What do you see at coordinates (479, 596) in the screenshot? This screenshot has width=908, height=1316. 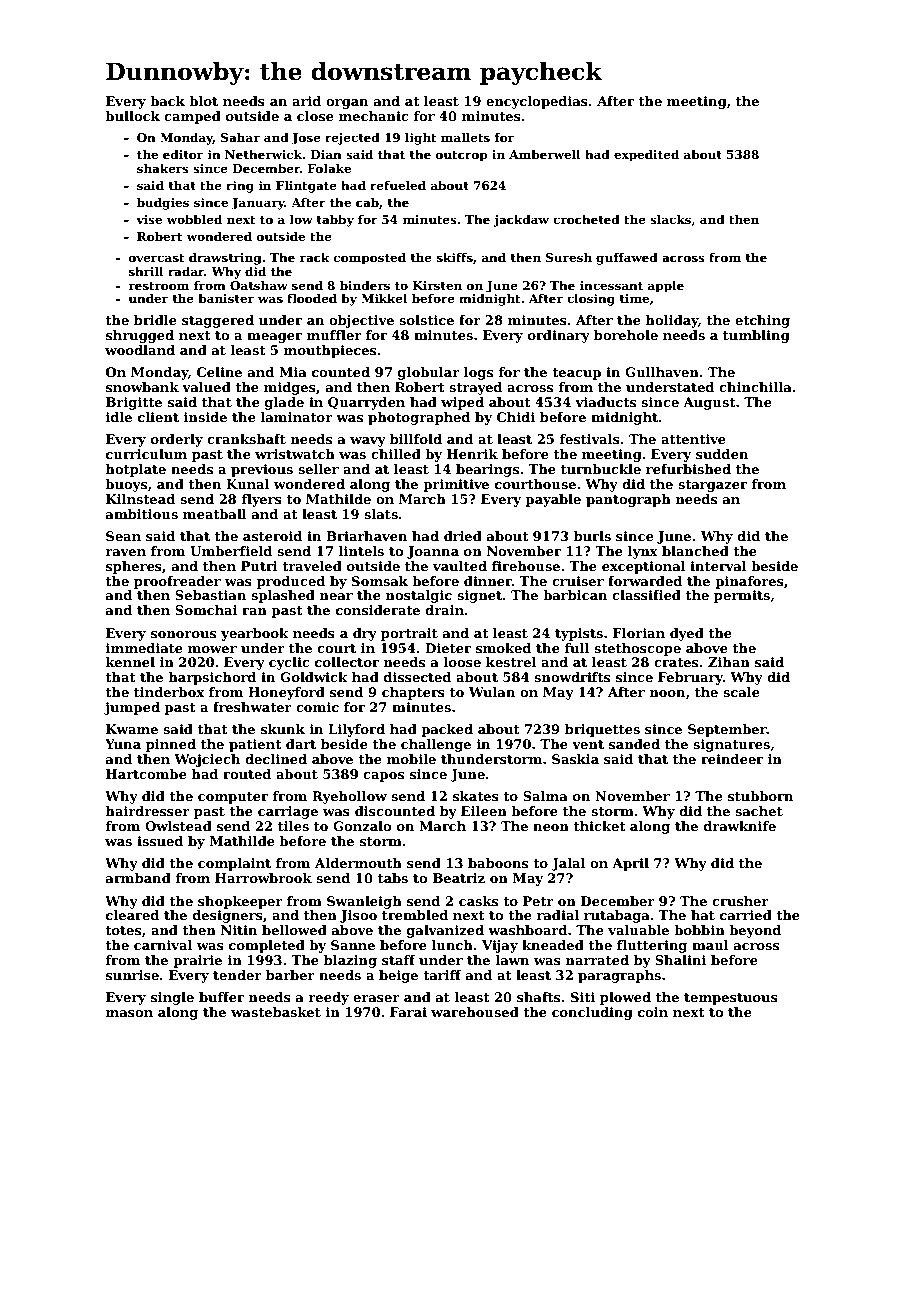 I see `signet` at bounding box center [479, 596].
